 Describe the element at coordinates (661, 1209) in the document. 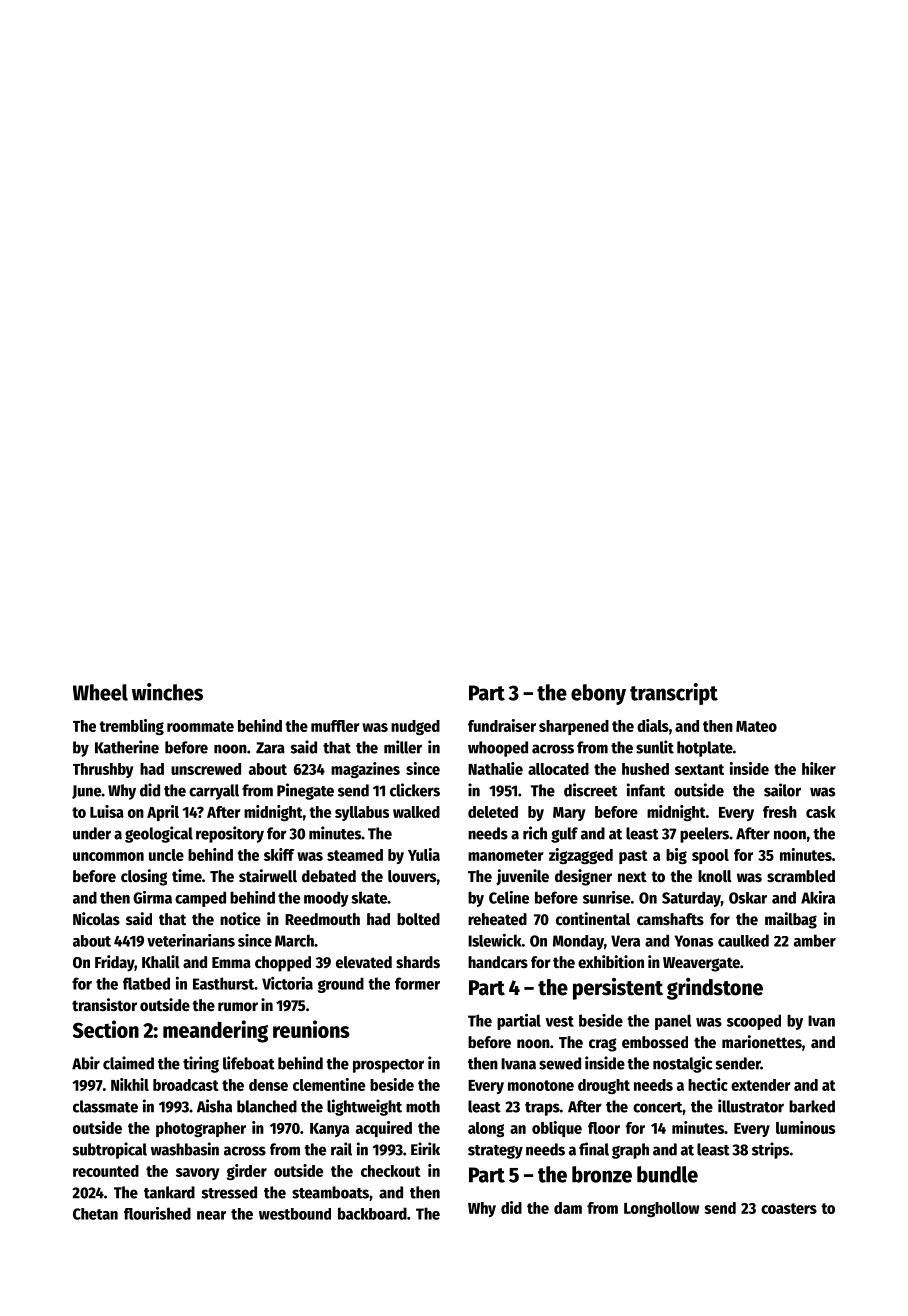

I see `Longhollow` at that location.
